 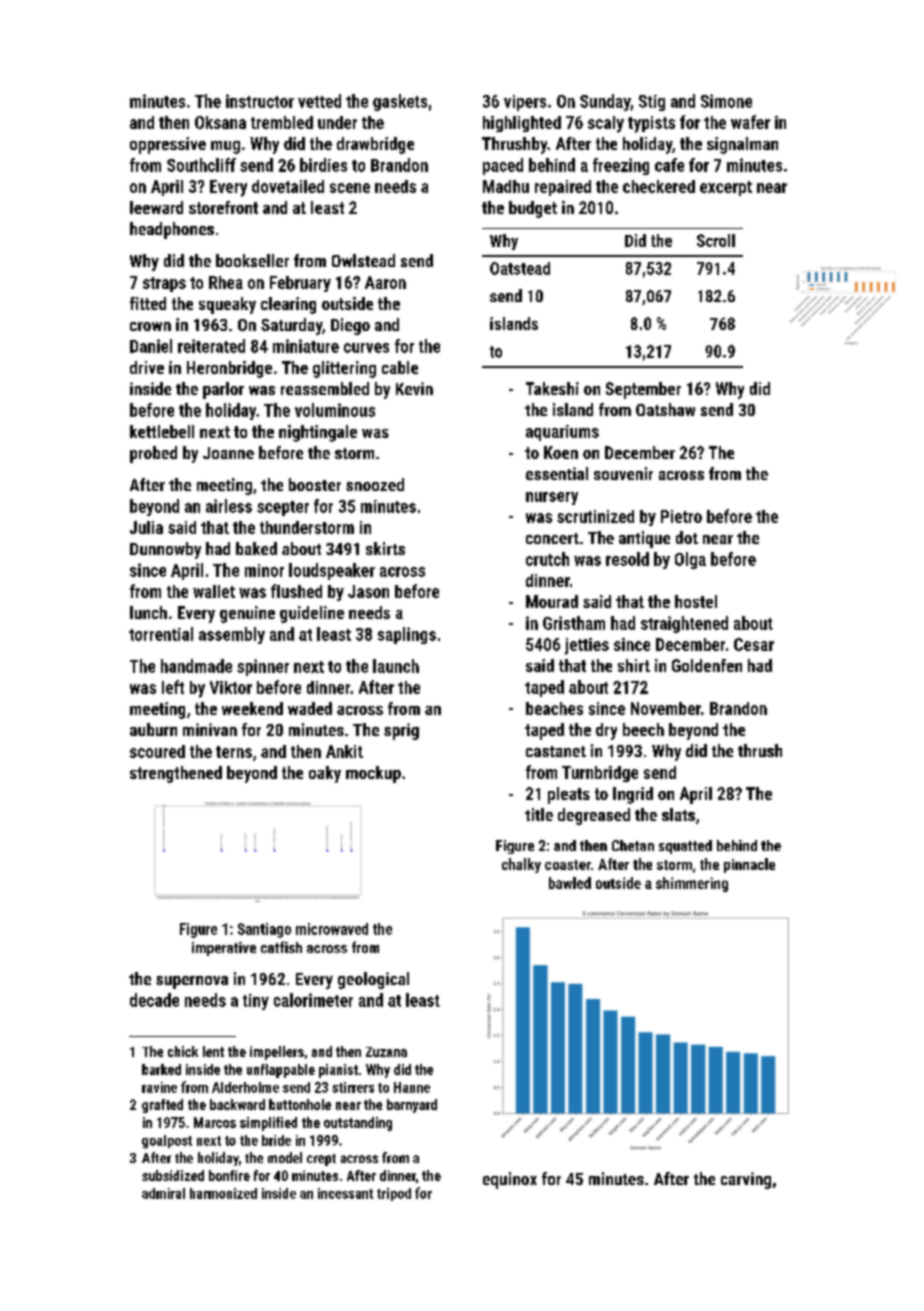 I want to click on highlighted, so click(x=522, y=124).
